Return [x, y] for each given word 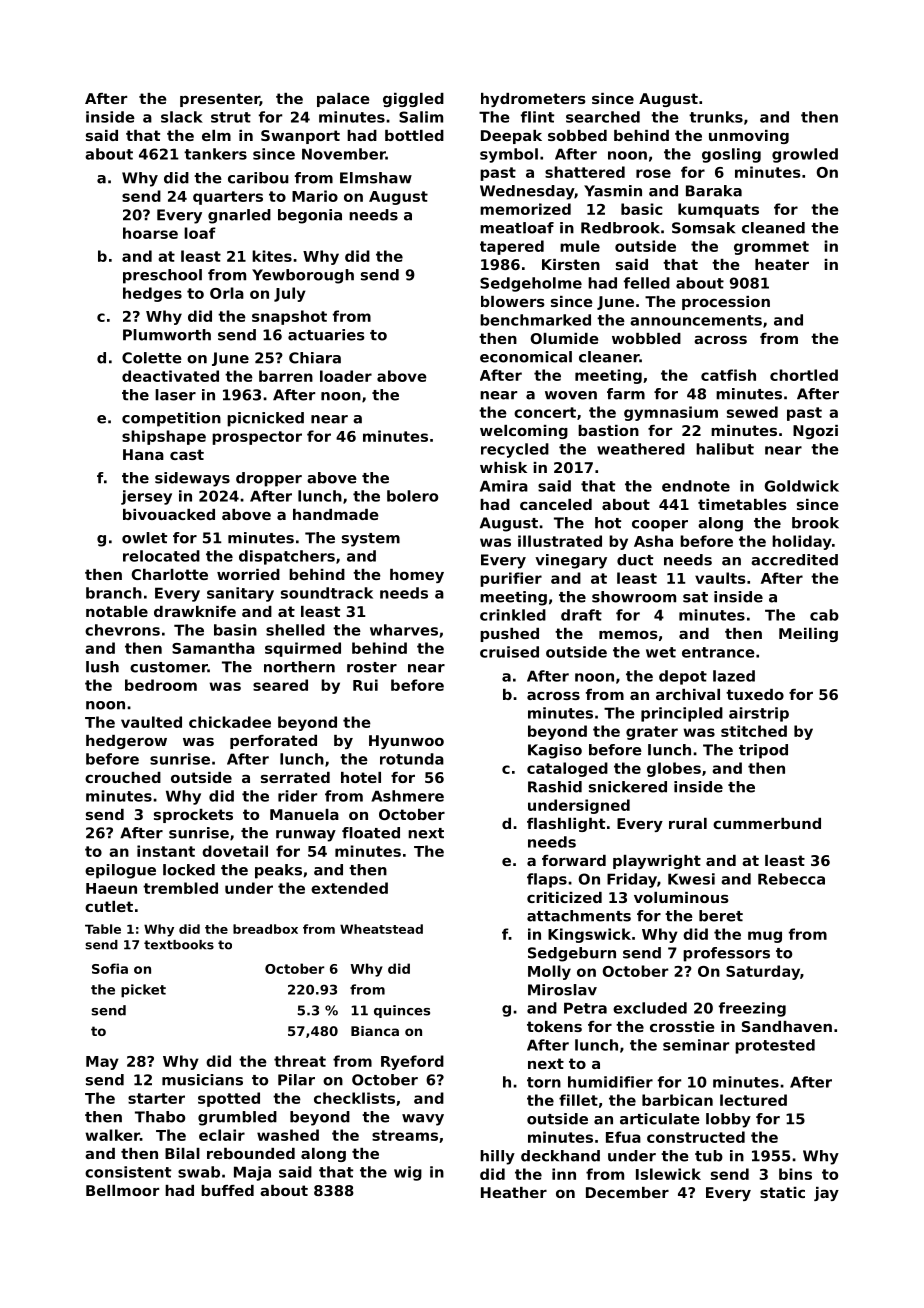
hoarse [150, 233]
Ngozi [815, 432]
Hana [143, 454]
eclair [222, 1135]
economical [526, 357]
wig [408, 1173]
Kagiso [555, 751]
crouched [123, 777]
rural [688, 823]
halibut [725, 449]
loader [346, 376]
